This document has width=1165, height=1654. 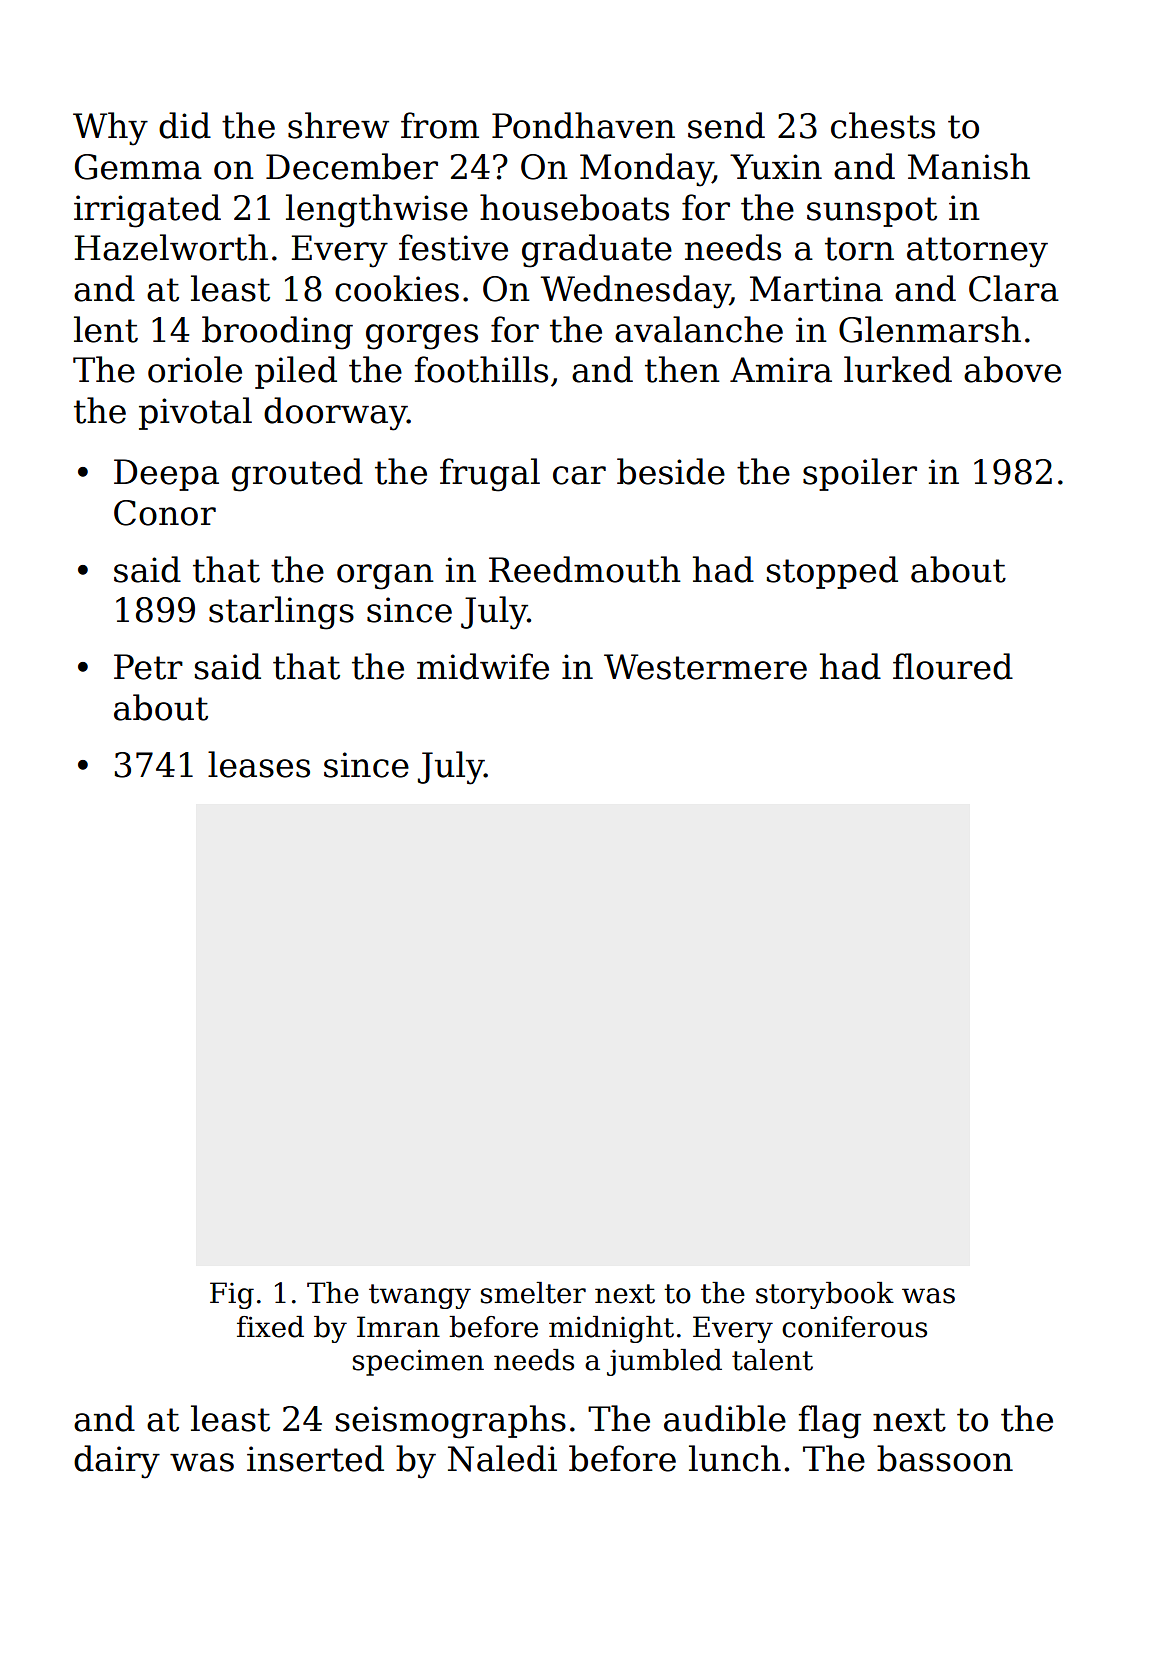 What do you see at coordinates (953, 666) in the document?
I see `floured` at bounding box center [953, 666].
